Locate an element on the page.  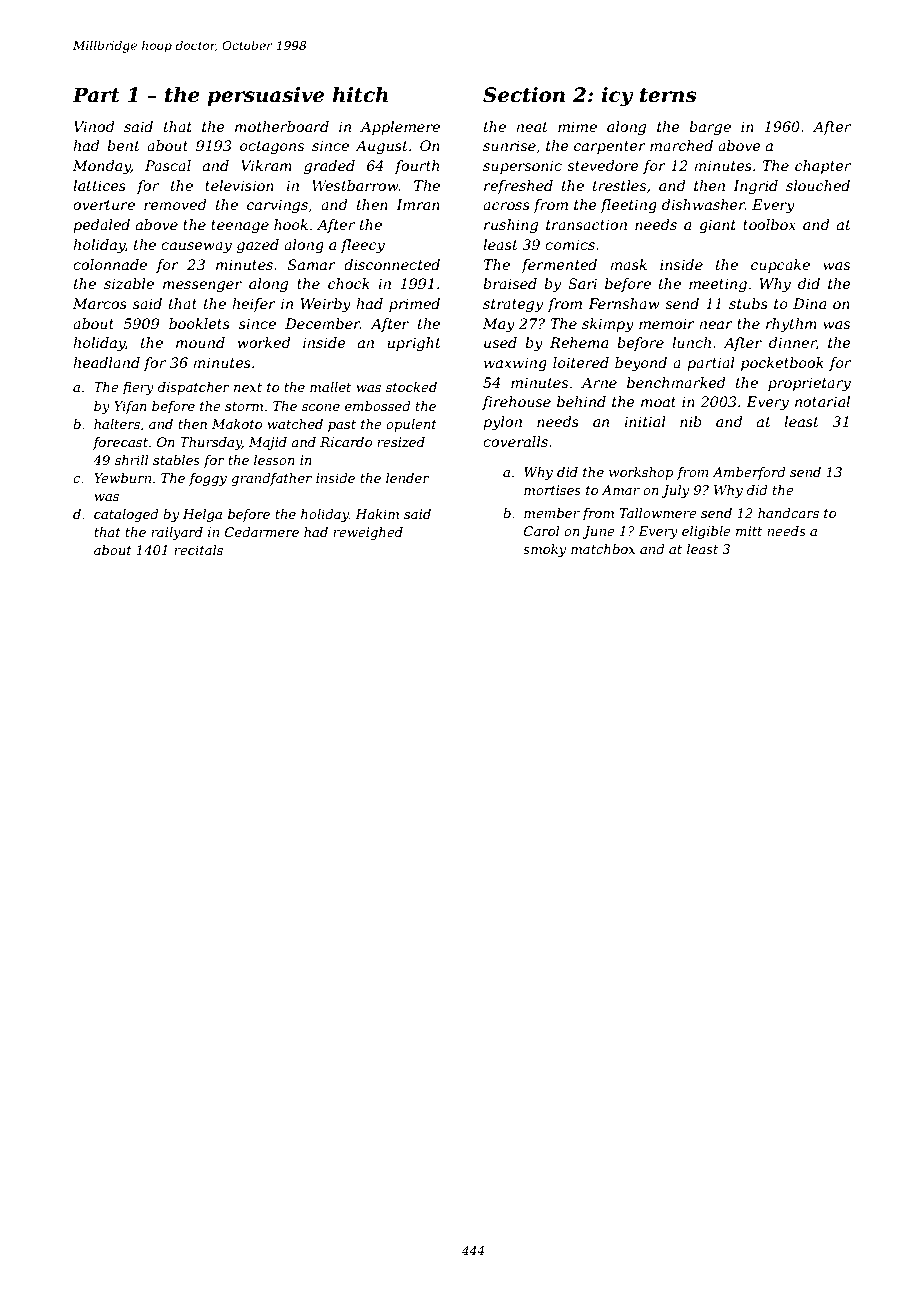
notarial is located at coordinates (822, 401).
